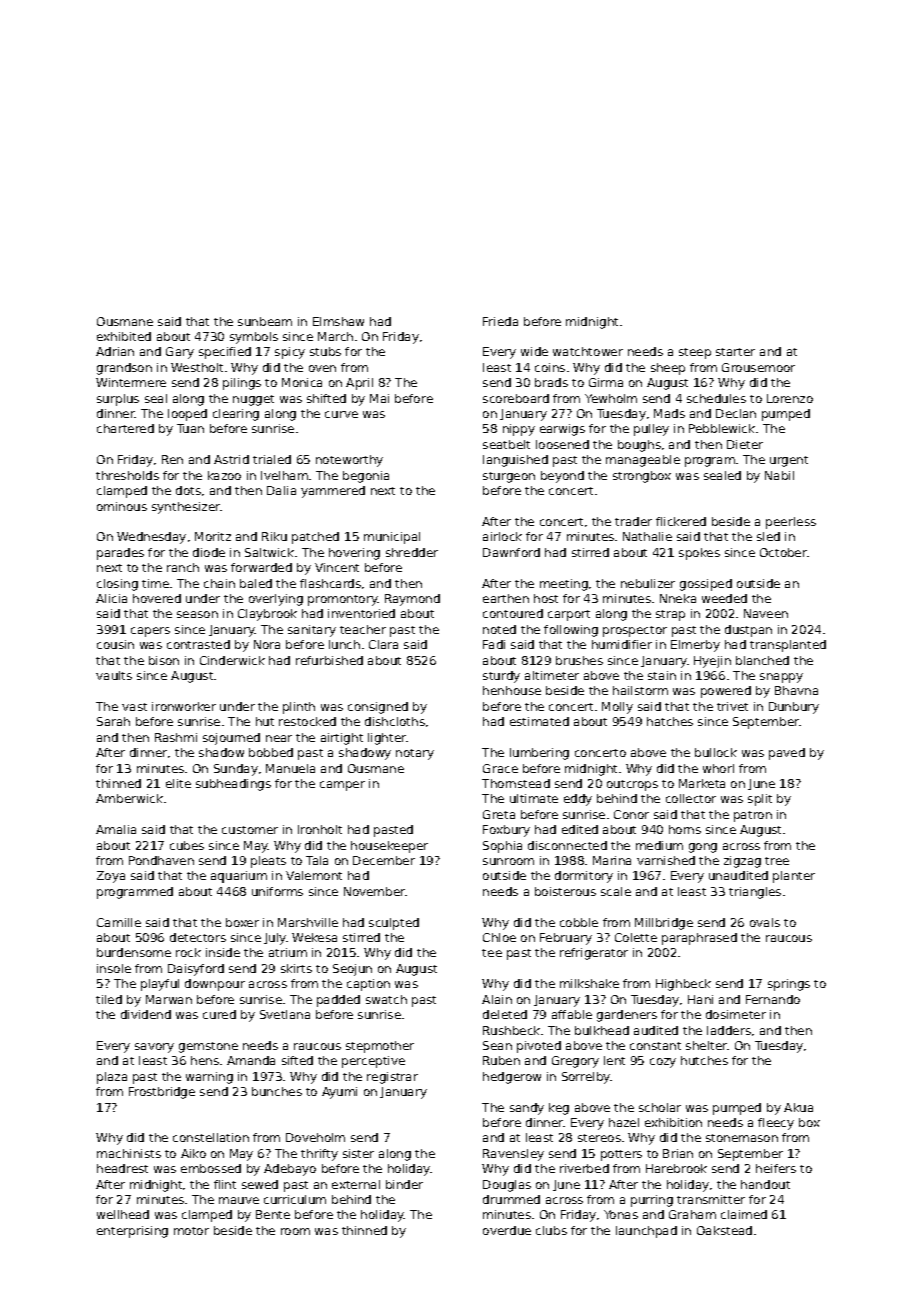  What do you see at coordinates (111, 877) in the document?
I see `Zoya` at bounding box center [111, 877].
